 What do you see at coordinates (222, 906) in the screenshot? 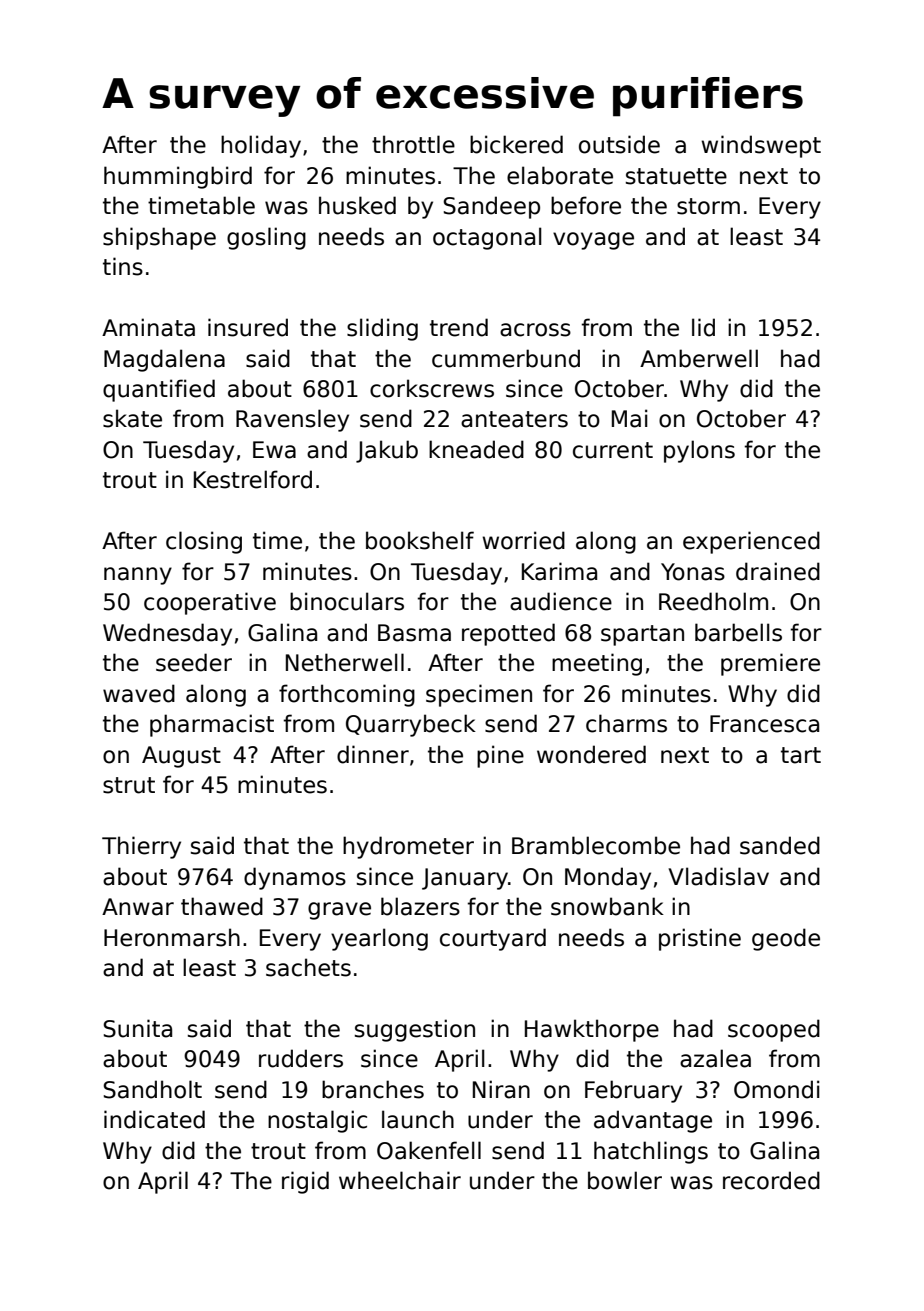
I see `thawed` at bounding box center [222, 906].
